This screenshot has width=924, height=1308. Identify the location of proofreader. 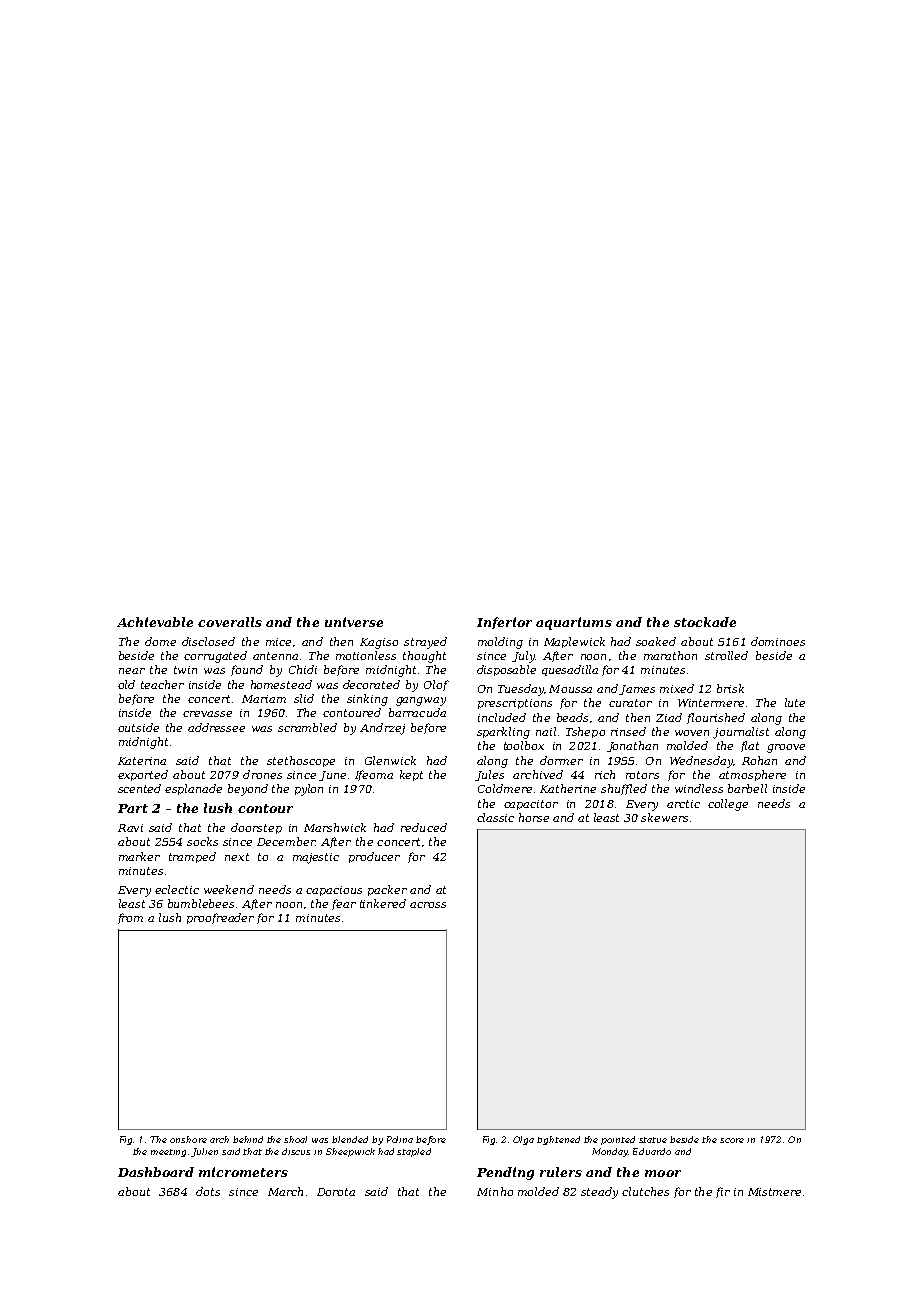
(220, 918).
